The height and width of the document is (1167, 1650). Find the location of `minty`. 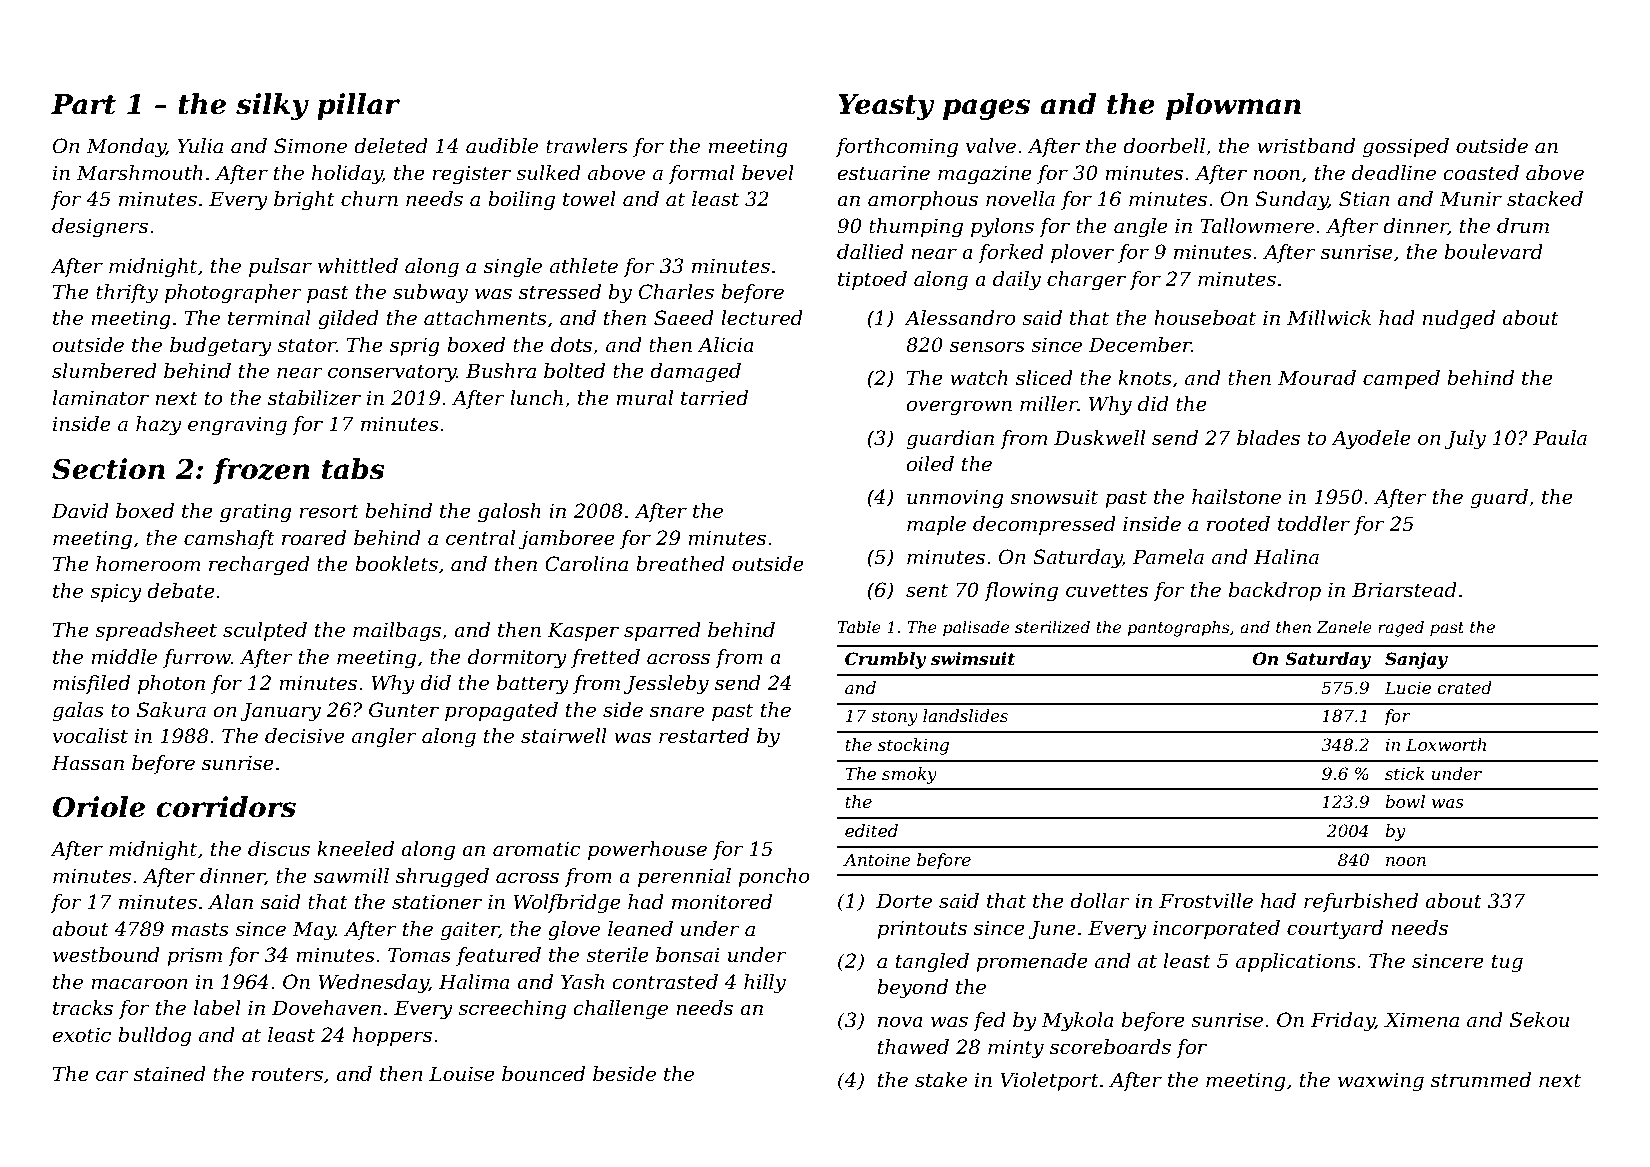

minty is located at coordinates (1016, 1049).
